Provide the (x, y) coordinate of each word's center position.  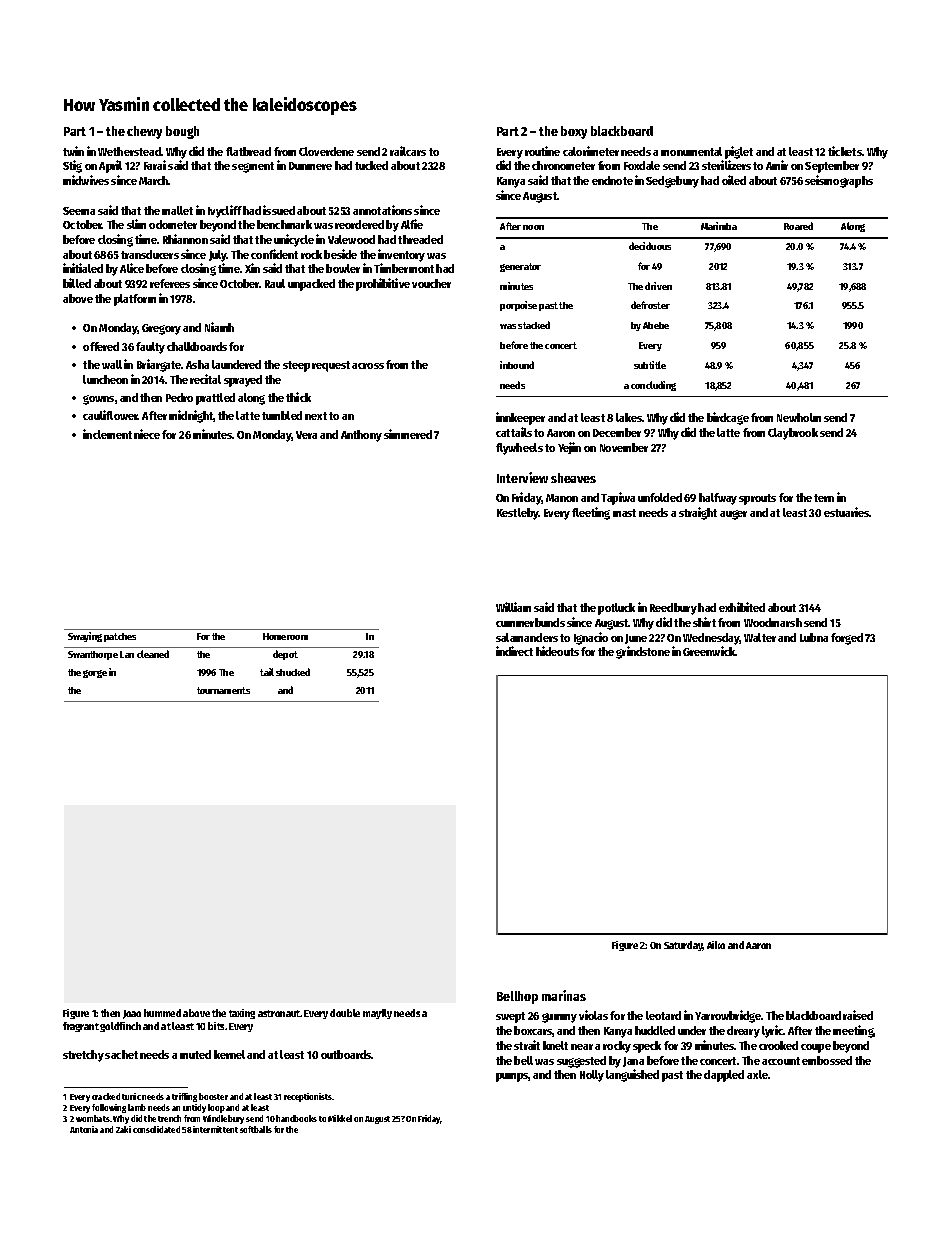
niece (147, 434)
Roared (798, 226)
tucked (371, 165)
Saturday (683, 946)
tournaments (223, 690)
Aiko (716, 945)
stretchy (83, 1056)
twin (73, 151)
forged (847, 639)
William (513, 607)
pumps (512, 1077)
